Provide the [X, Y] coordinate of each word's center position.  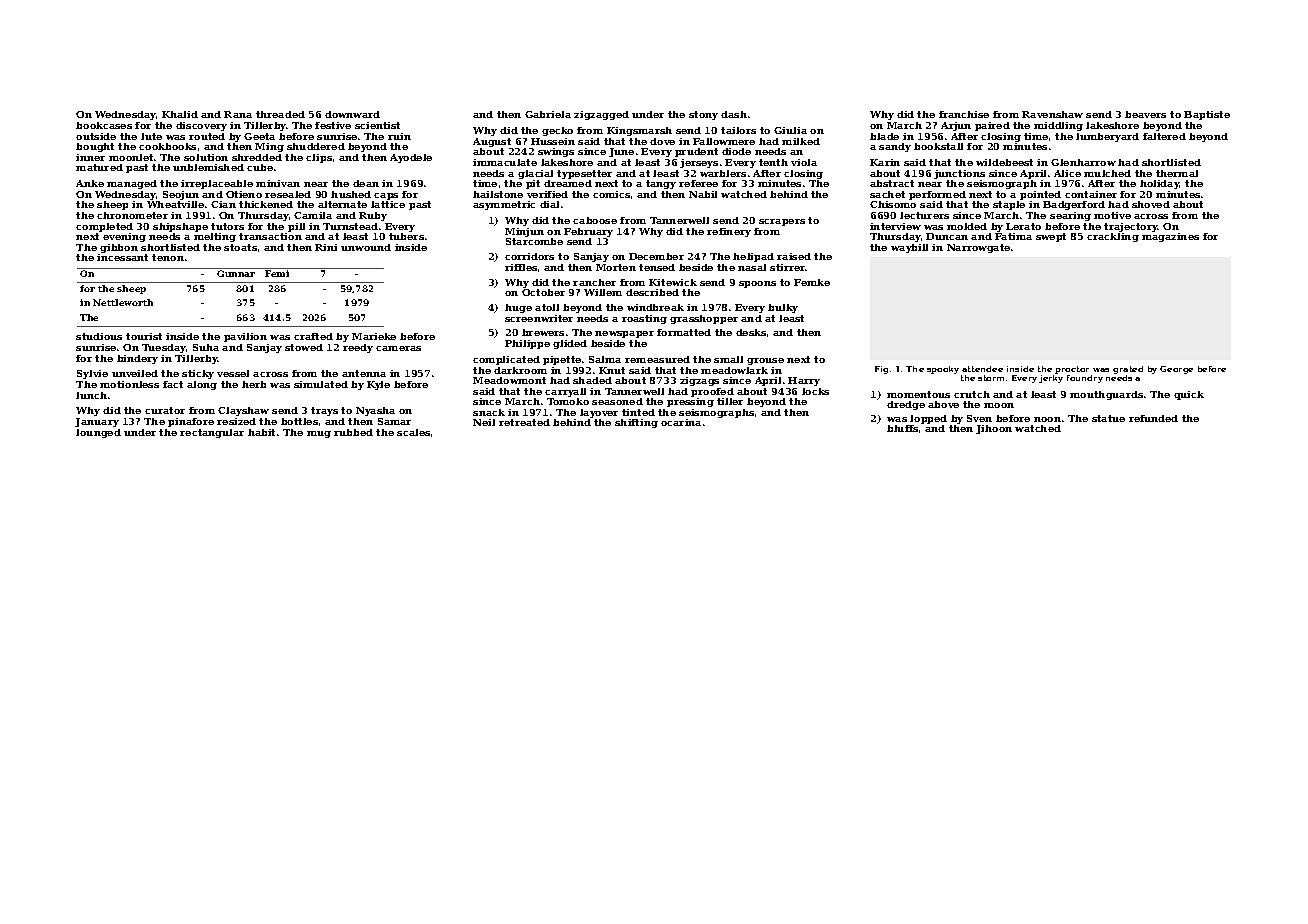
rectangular [212, 433]
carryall [565, 392]
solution [206, 157]
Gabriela [548, 114]
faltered [1164, 136]
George [1176, 370]
